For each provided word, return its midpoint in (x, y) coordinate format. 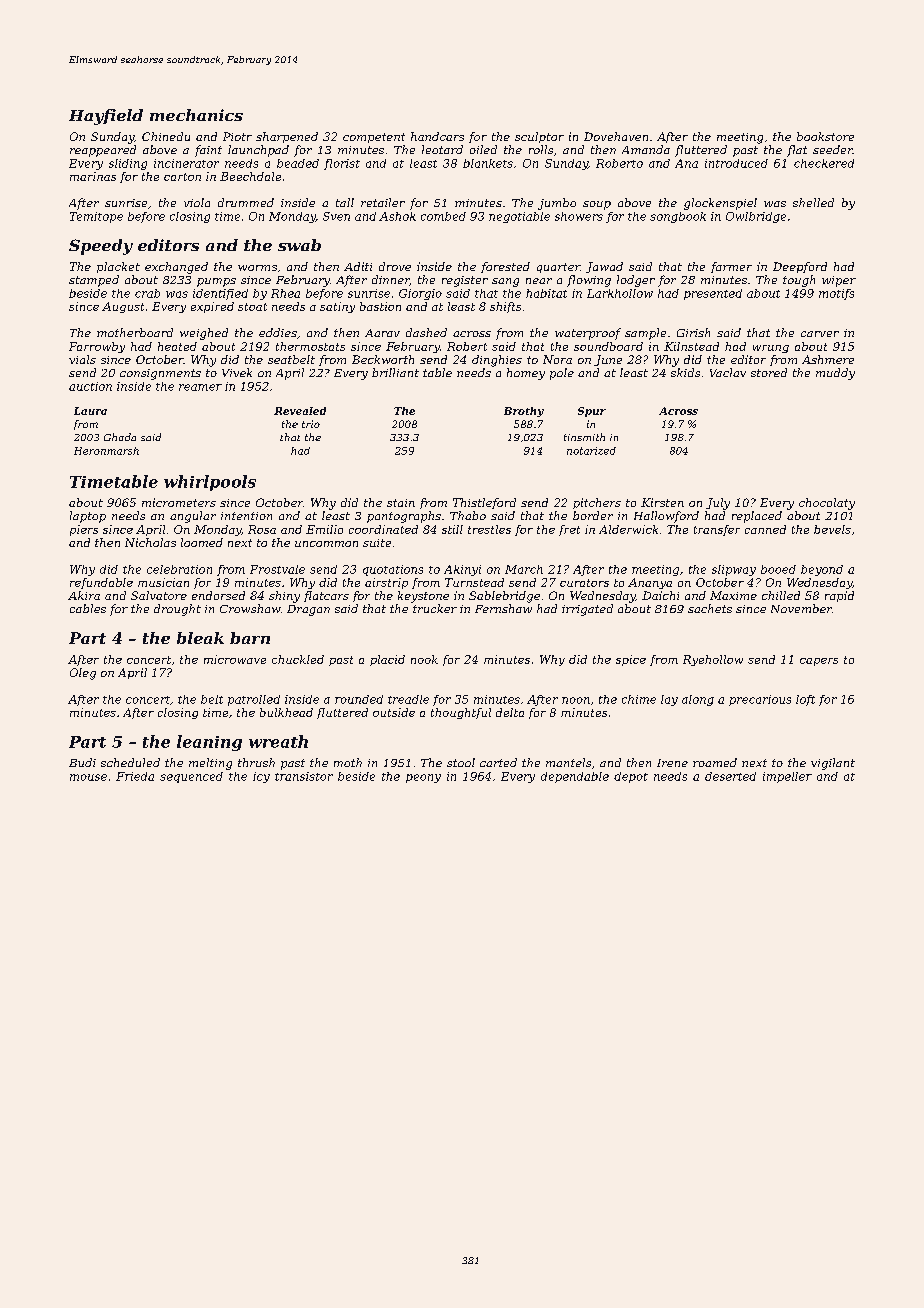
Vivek (237, 372)
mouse (88, 777)
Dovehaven (616, 136)
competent (374, 138)
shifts (505, 307)
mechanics (196, 115)
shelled (813, 202)
